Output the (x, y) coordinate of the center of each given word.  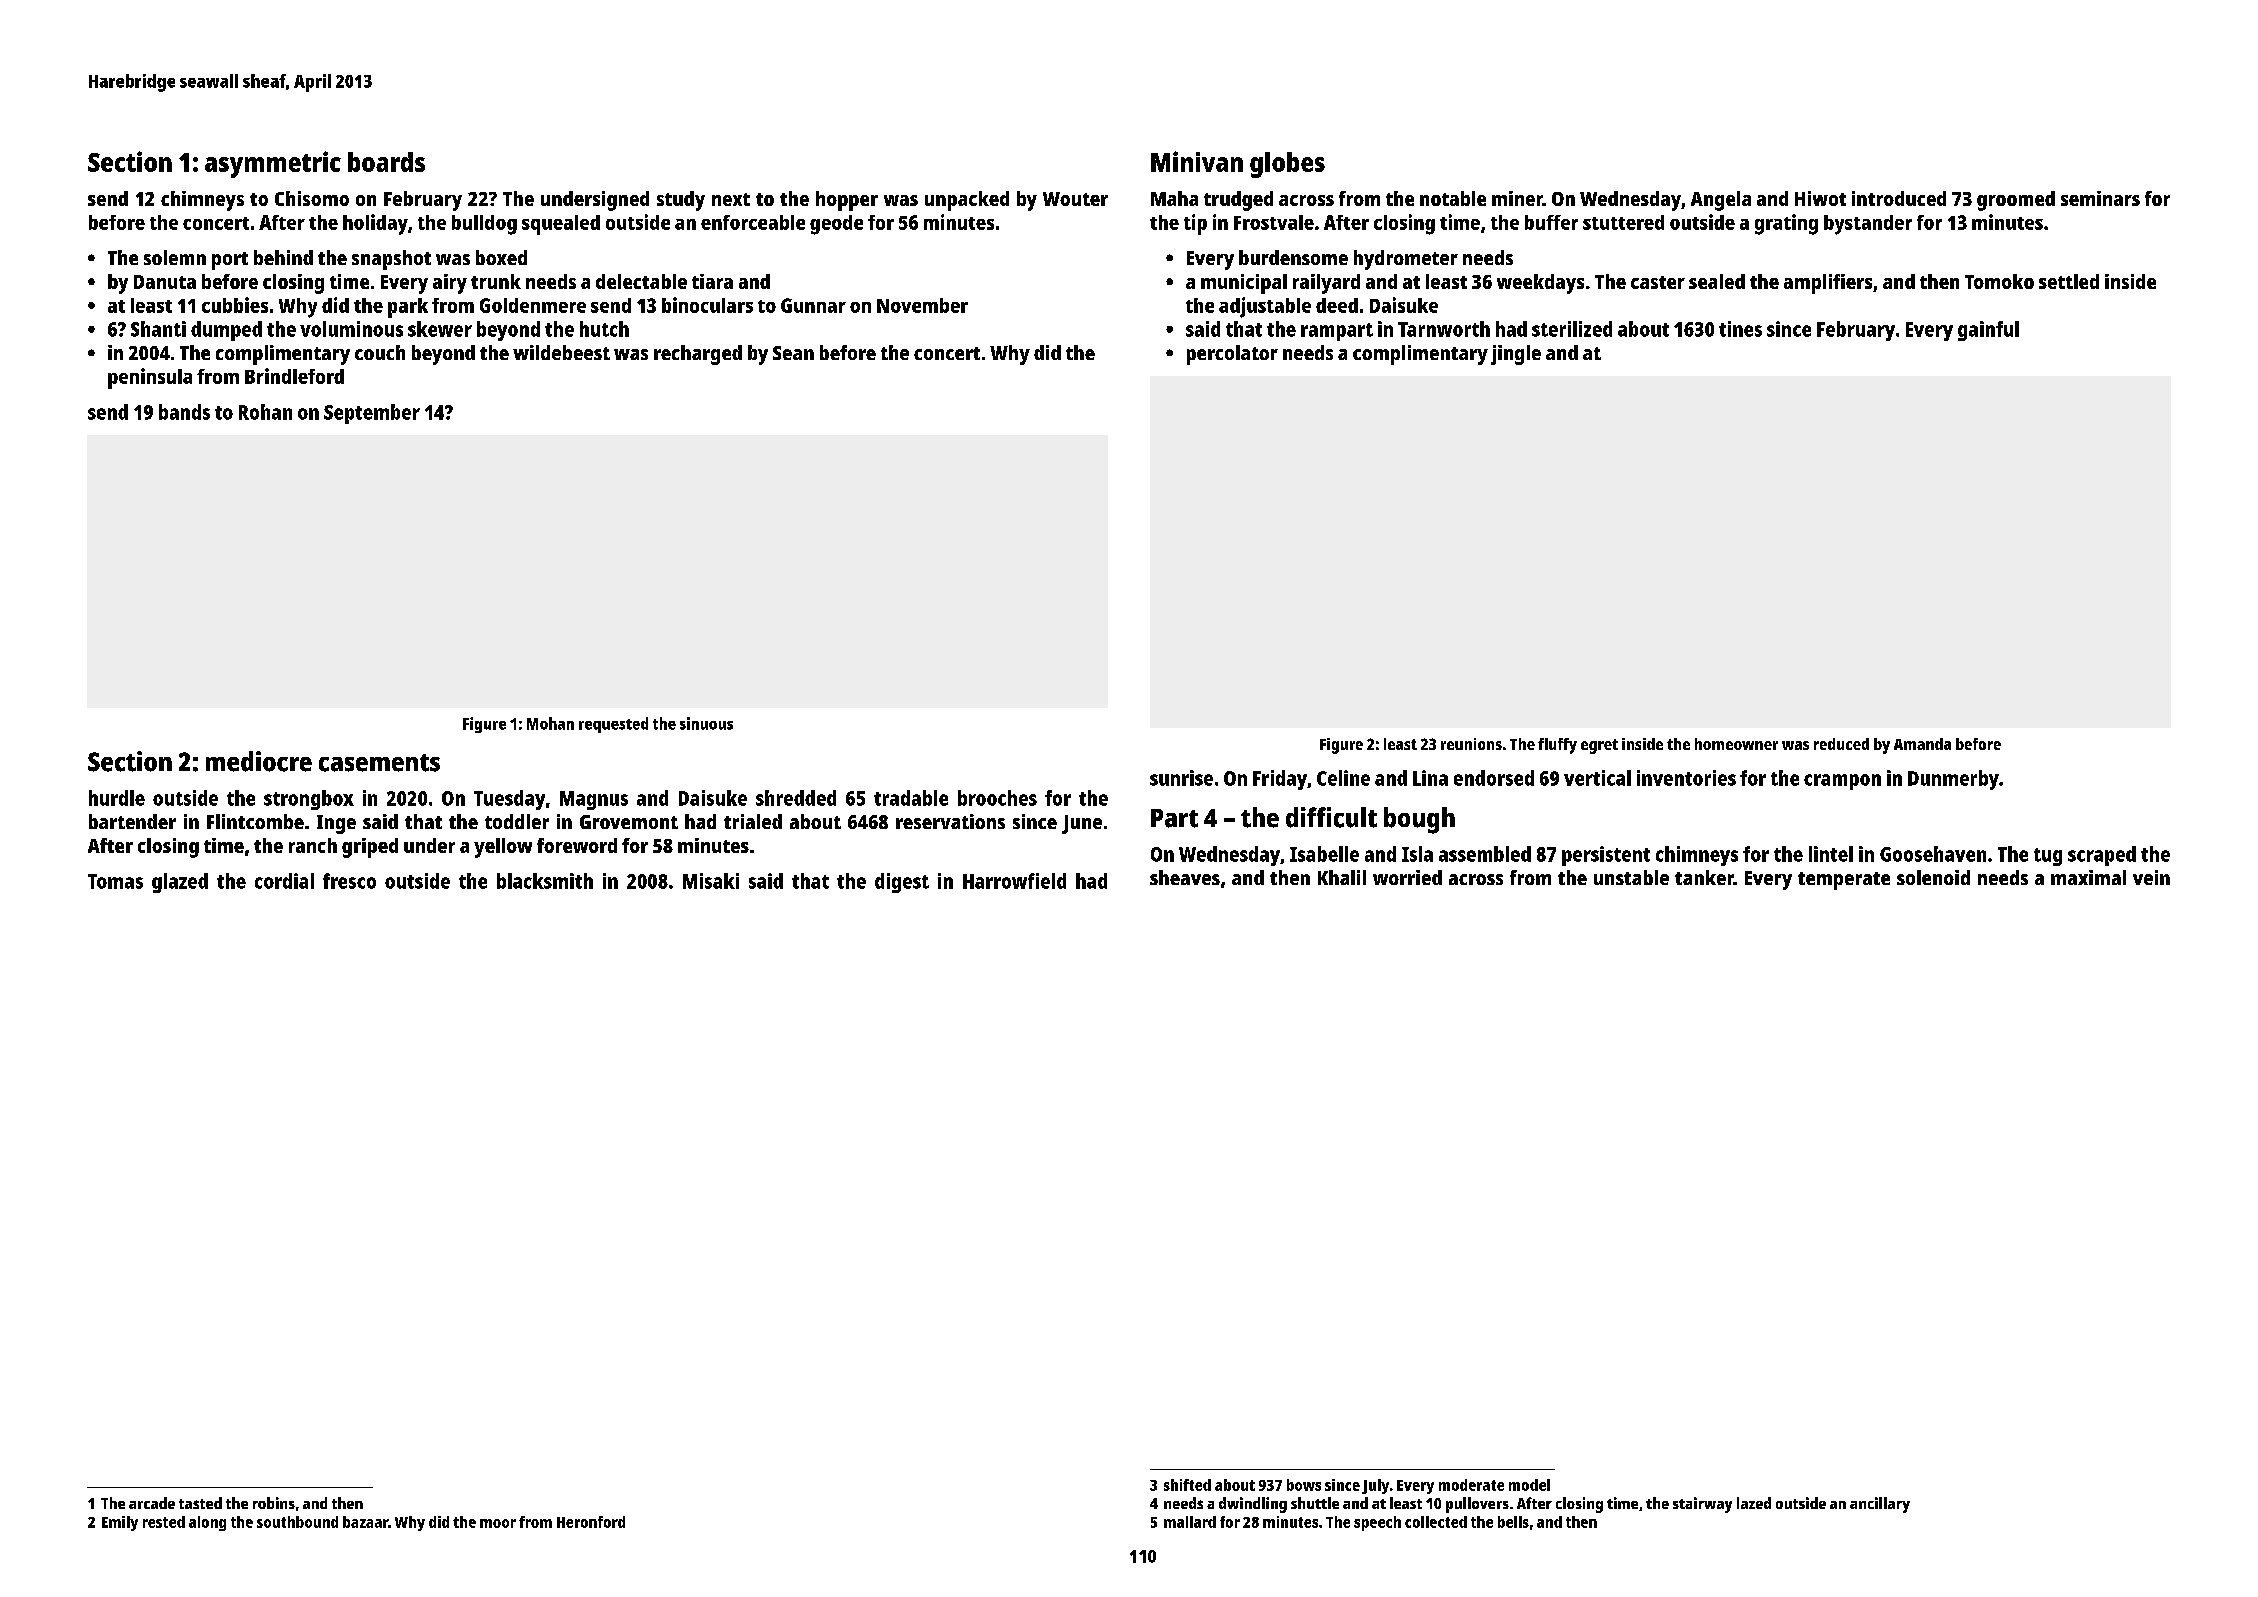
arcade (152, 1503)
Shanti (158, 329)
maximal (2088, 877)
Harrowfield (1014, 881)
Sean (793, 353)
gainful (1988, 331)
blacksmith (545, 881)
